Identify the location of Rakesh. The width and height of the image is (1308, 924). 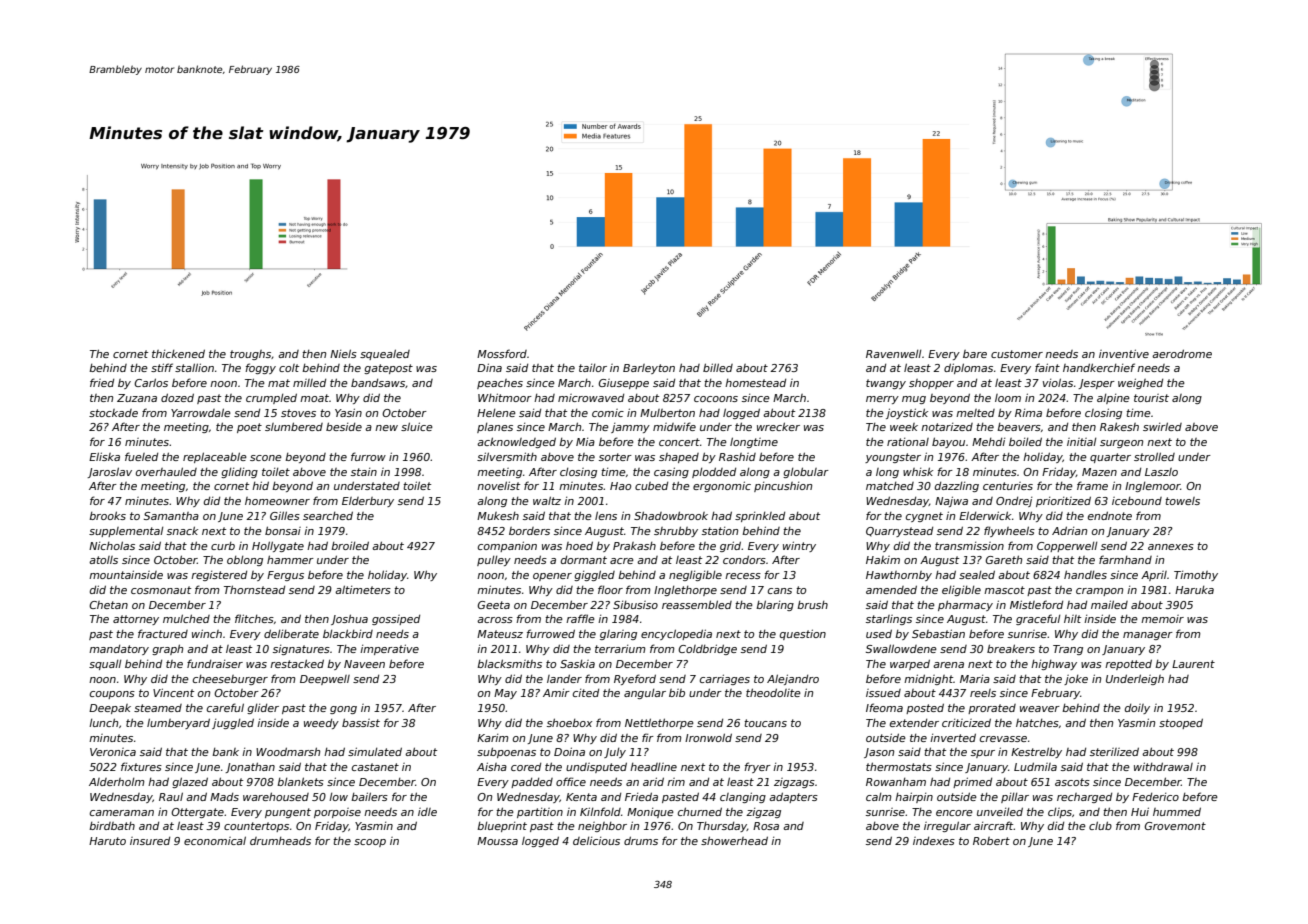
(1119, 426).
